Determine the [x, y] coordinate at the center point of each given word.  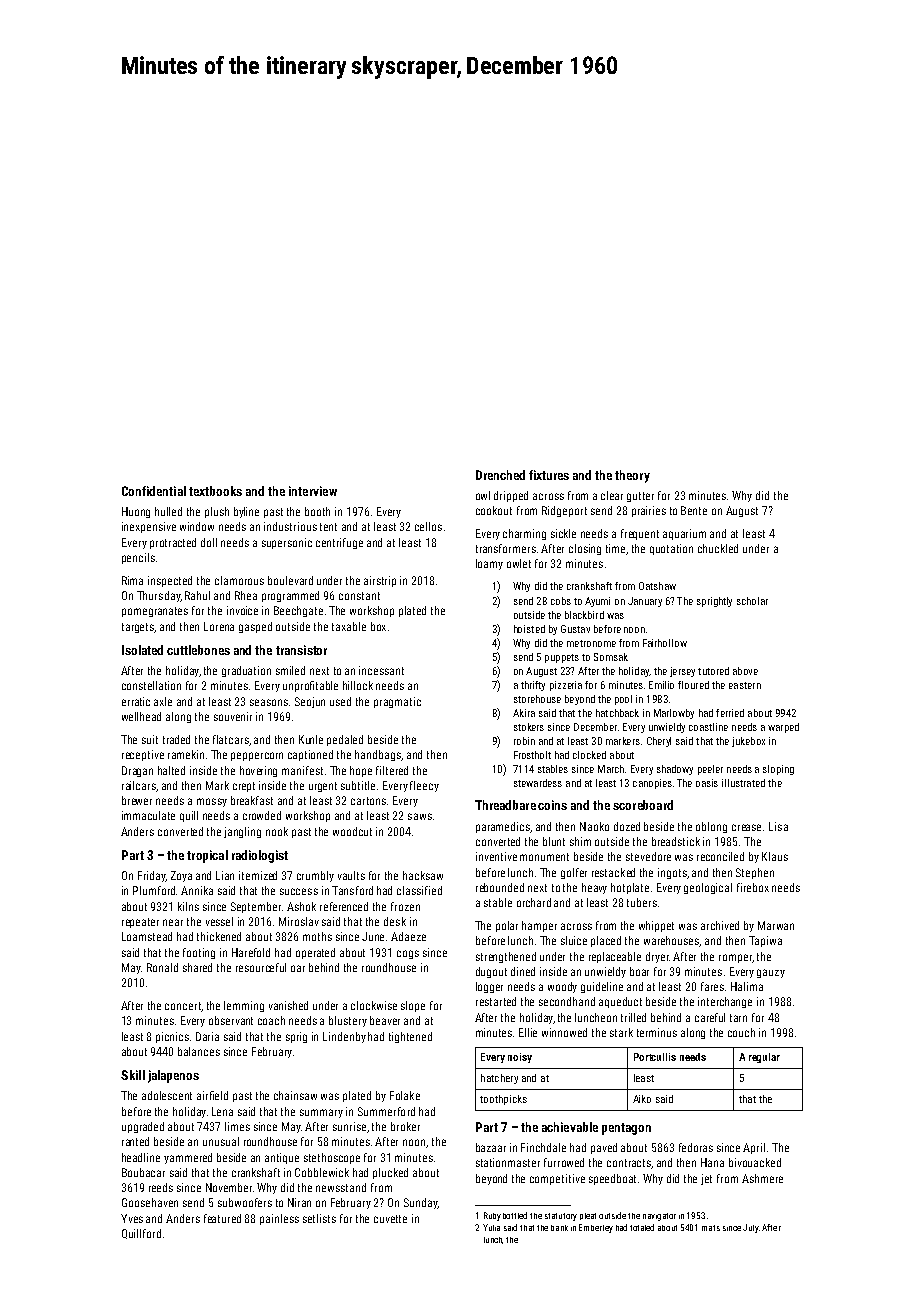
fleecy [424, 786]
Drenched [500, 475]
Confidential [154, 491]
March [611, 769]
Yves [132, 1218]
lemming [244, 1006]
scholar [752, 601]
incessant [381, 670]
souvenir [233, 716]
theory [632, 476]
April [754, 1148]
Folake [405, 1095]
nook [277, 831]
